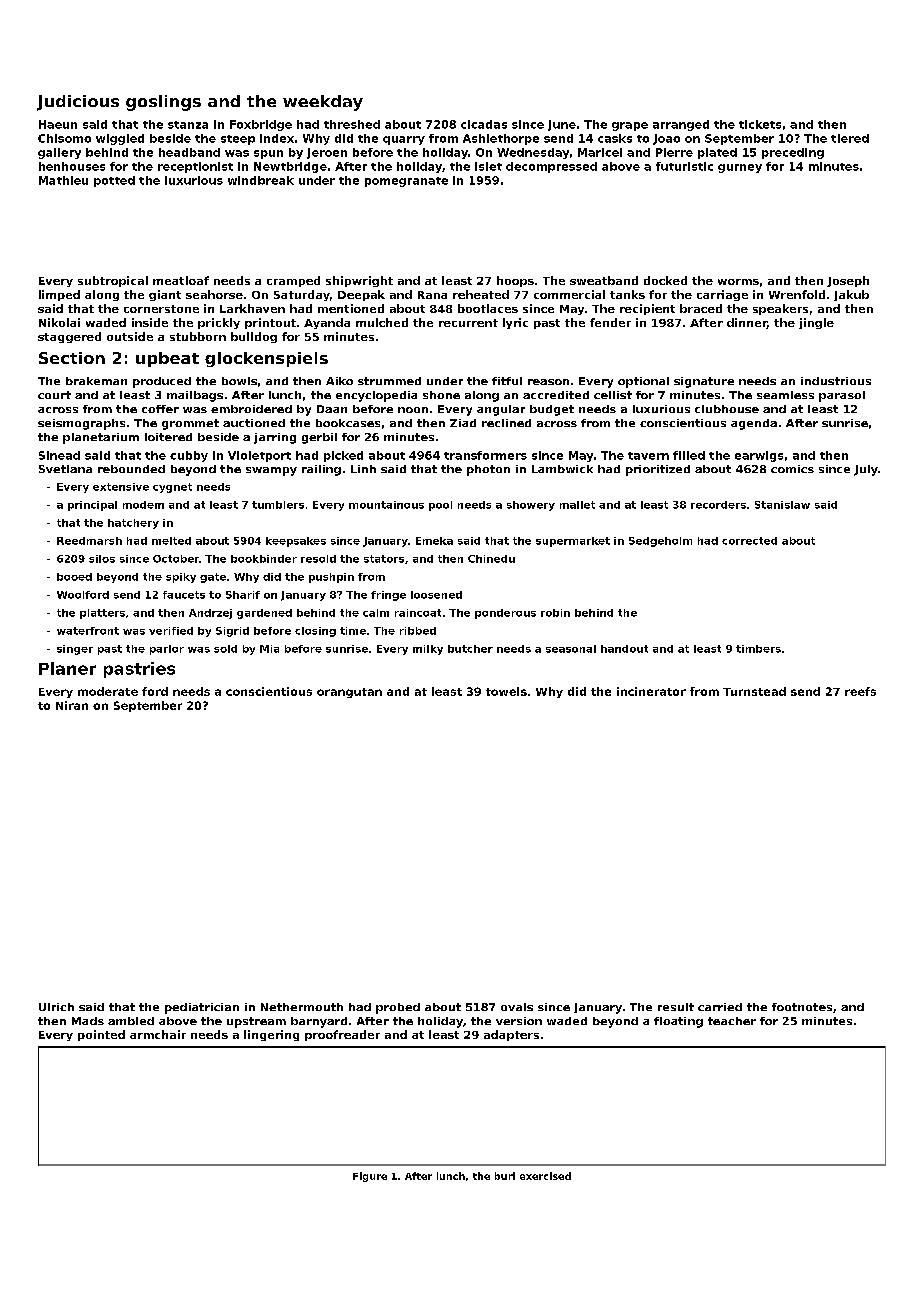 The height and width of the screenshot is (1308, 924). I want to click on melted, so click(171, 541).
